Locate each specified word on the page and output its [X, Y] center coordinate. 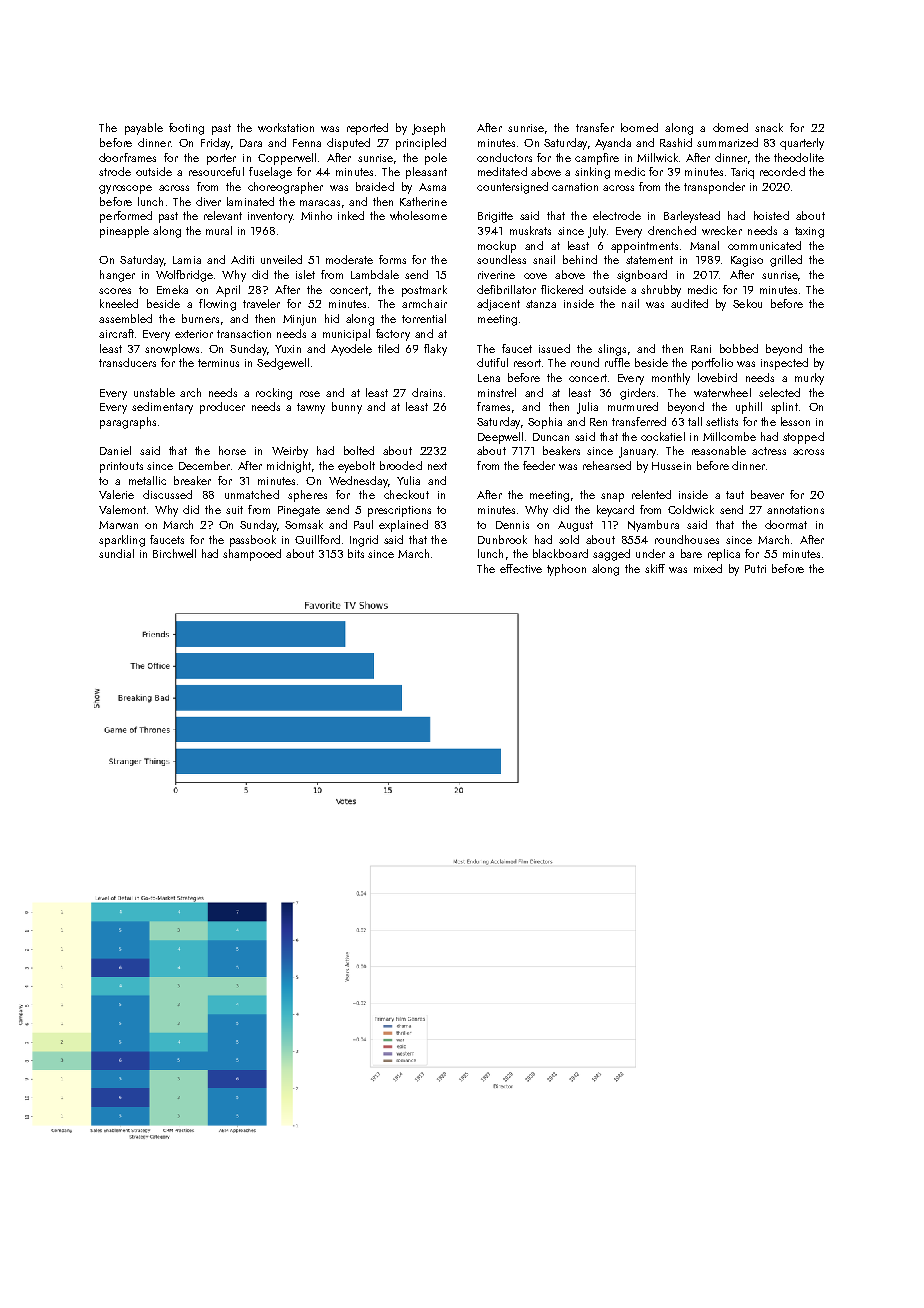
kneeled [119, 303]
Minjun [299, 320]
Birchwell [174, 553]
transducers [127, 362]
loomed [639, 127]
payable [144, 129]
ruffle [617, 362]
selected [779, 392]
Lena [489, 378]
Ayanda [613, 144]
